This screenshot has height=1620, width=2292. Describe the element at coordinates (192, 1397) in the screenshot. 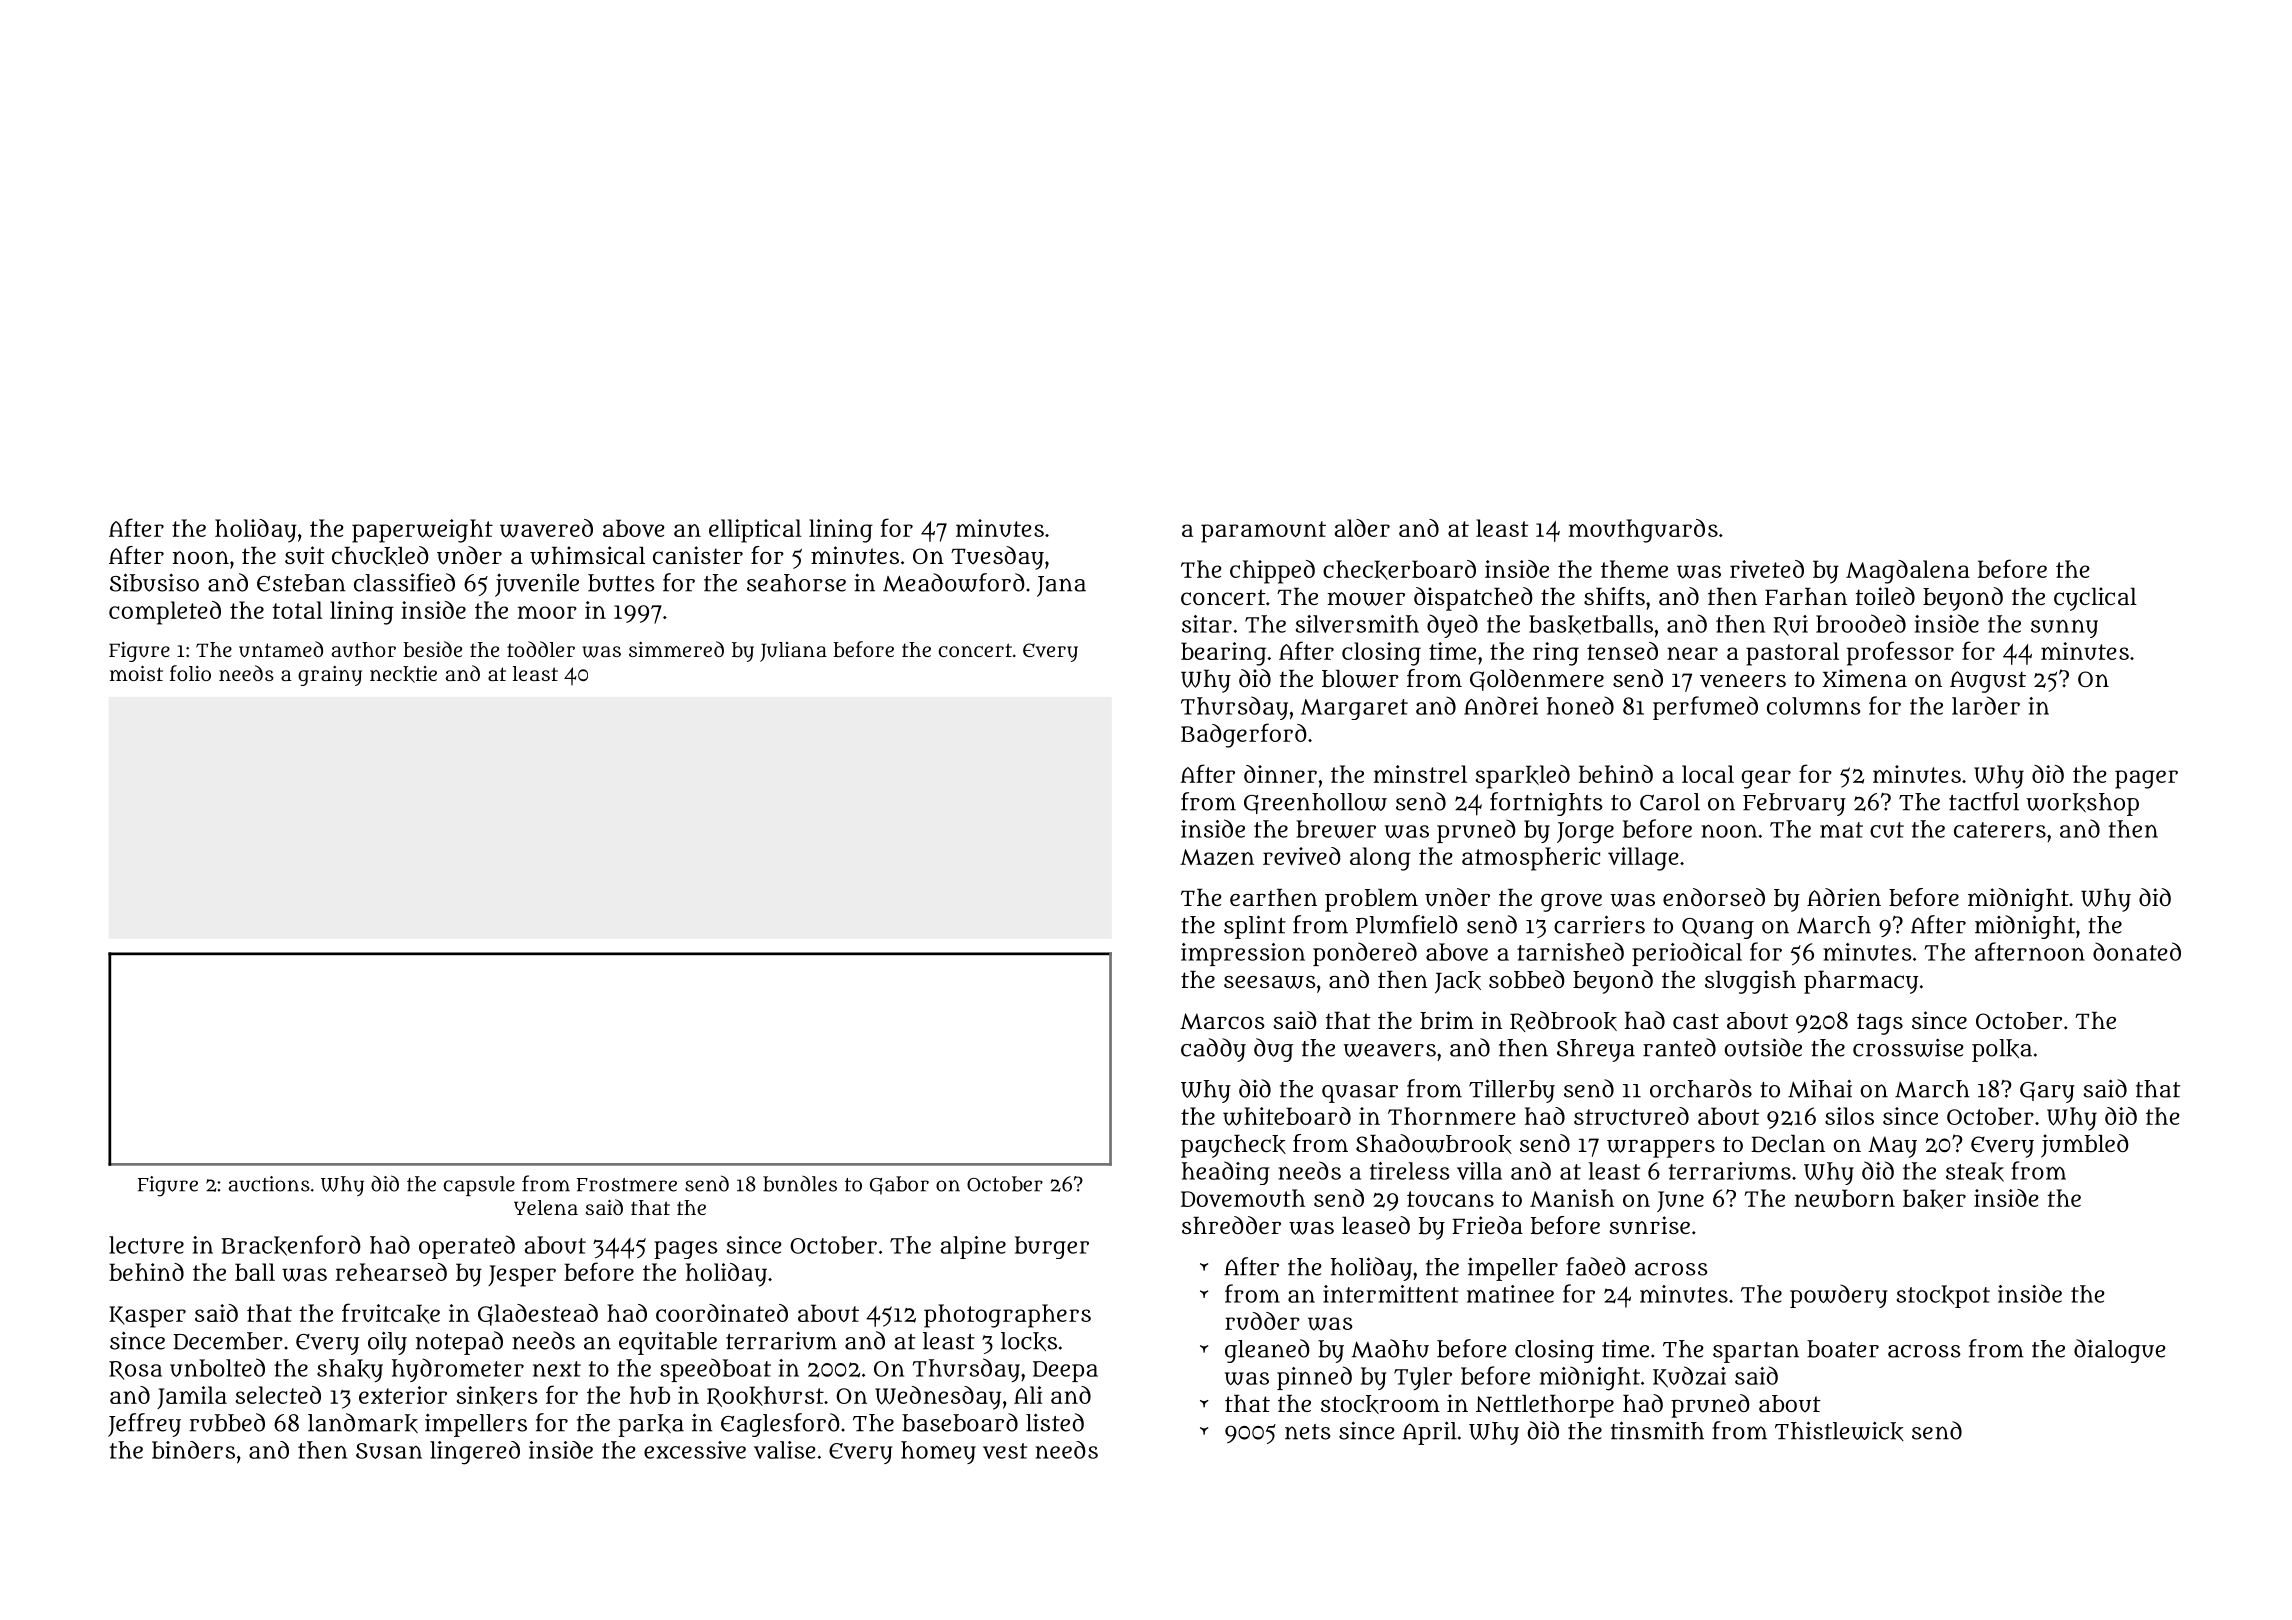

I see `Jamila` at that location.
